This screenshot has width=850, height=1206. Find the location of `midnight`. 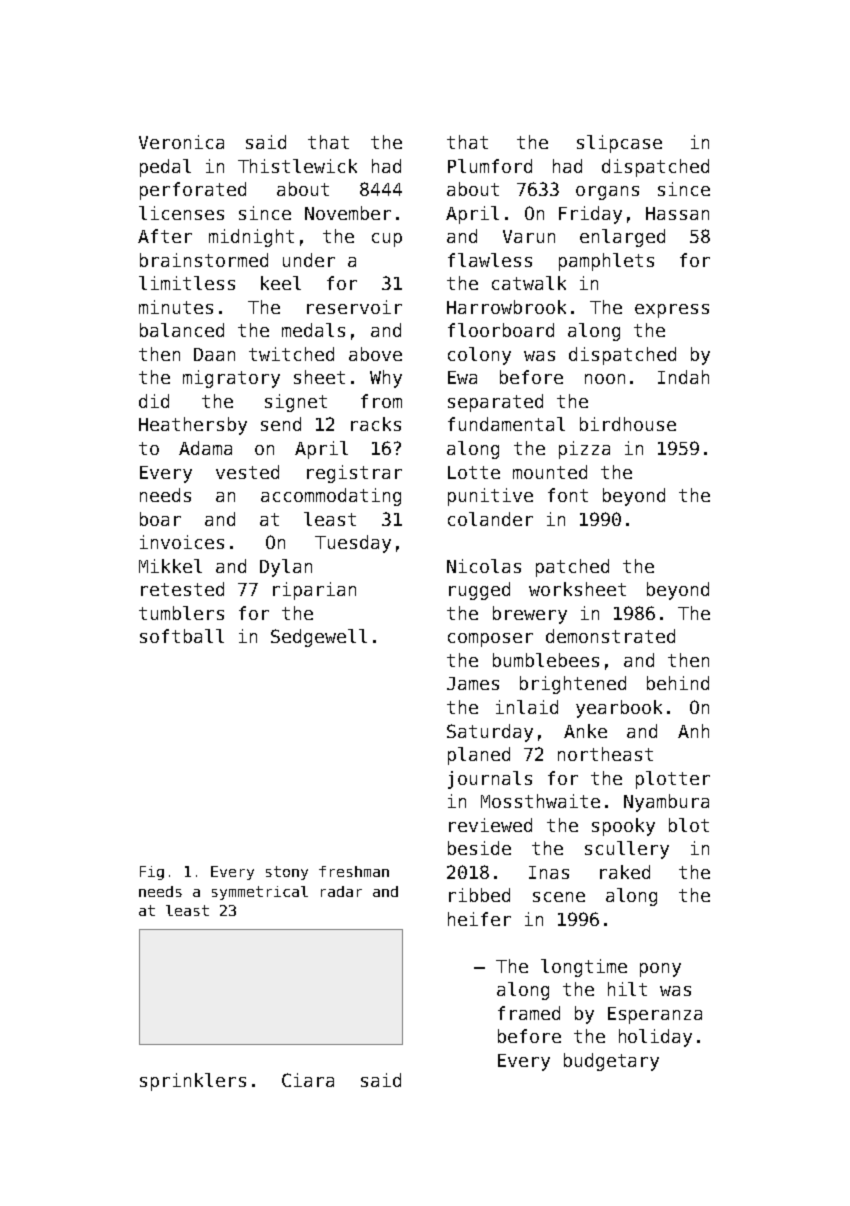

midnight is located at coordinates (251, 238).
